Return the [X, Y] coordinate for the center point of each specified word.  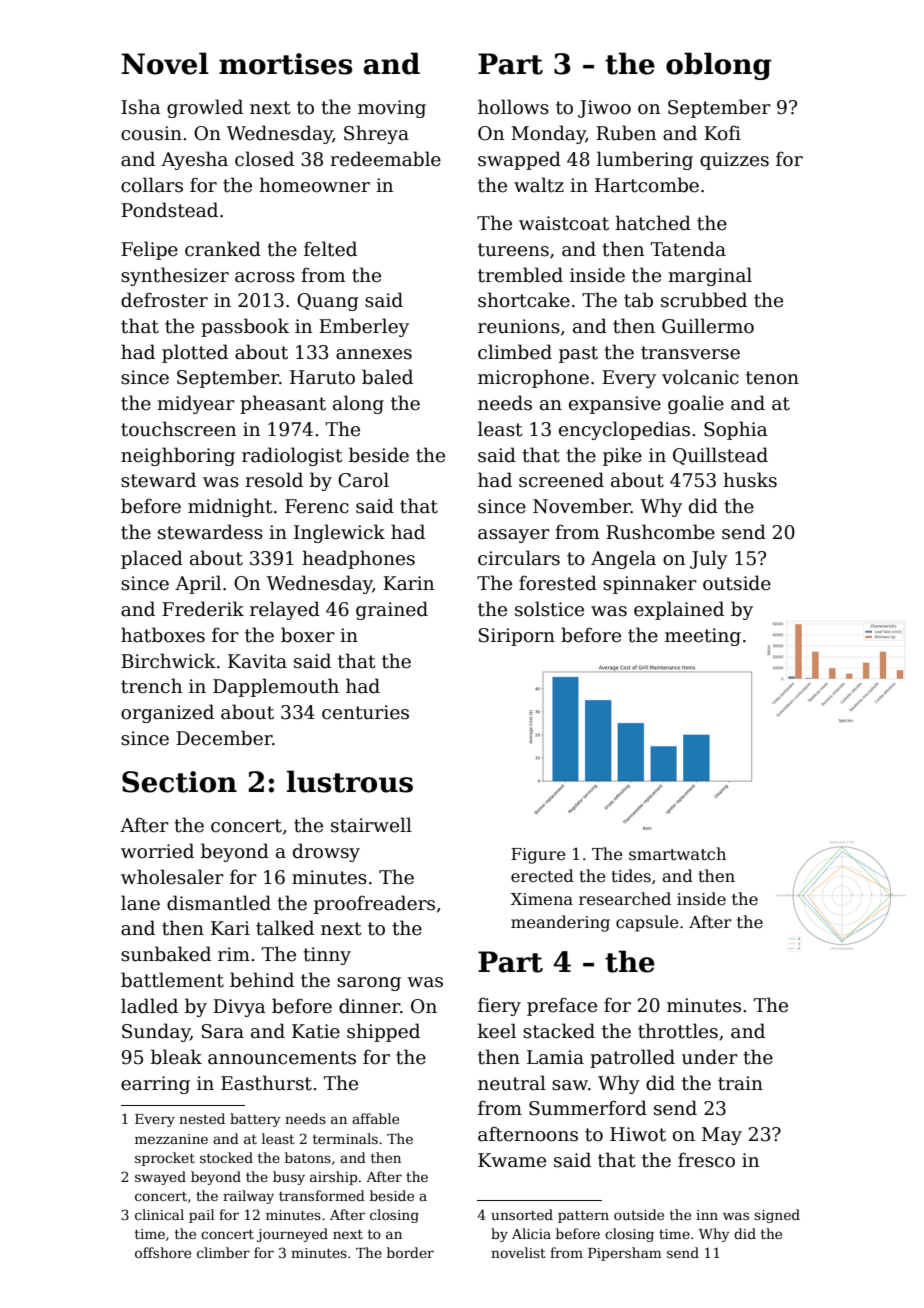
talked [285, 928]
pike [622, 456]
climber [223, 1252]
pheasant [283, 404]
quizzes [734, 161]
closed [264, 159]
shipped [383, 1032]
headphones [358, 559]
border [410, 1252]
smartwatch [677, 854]
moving [392, 109]
